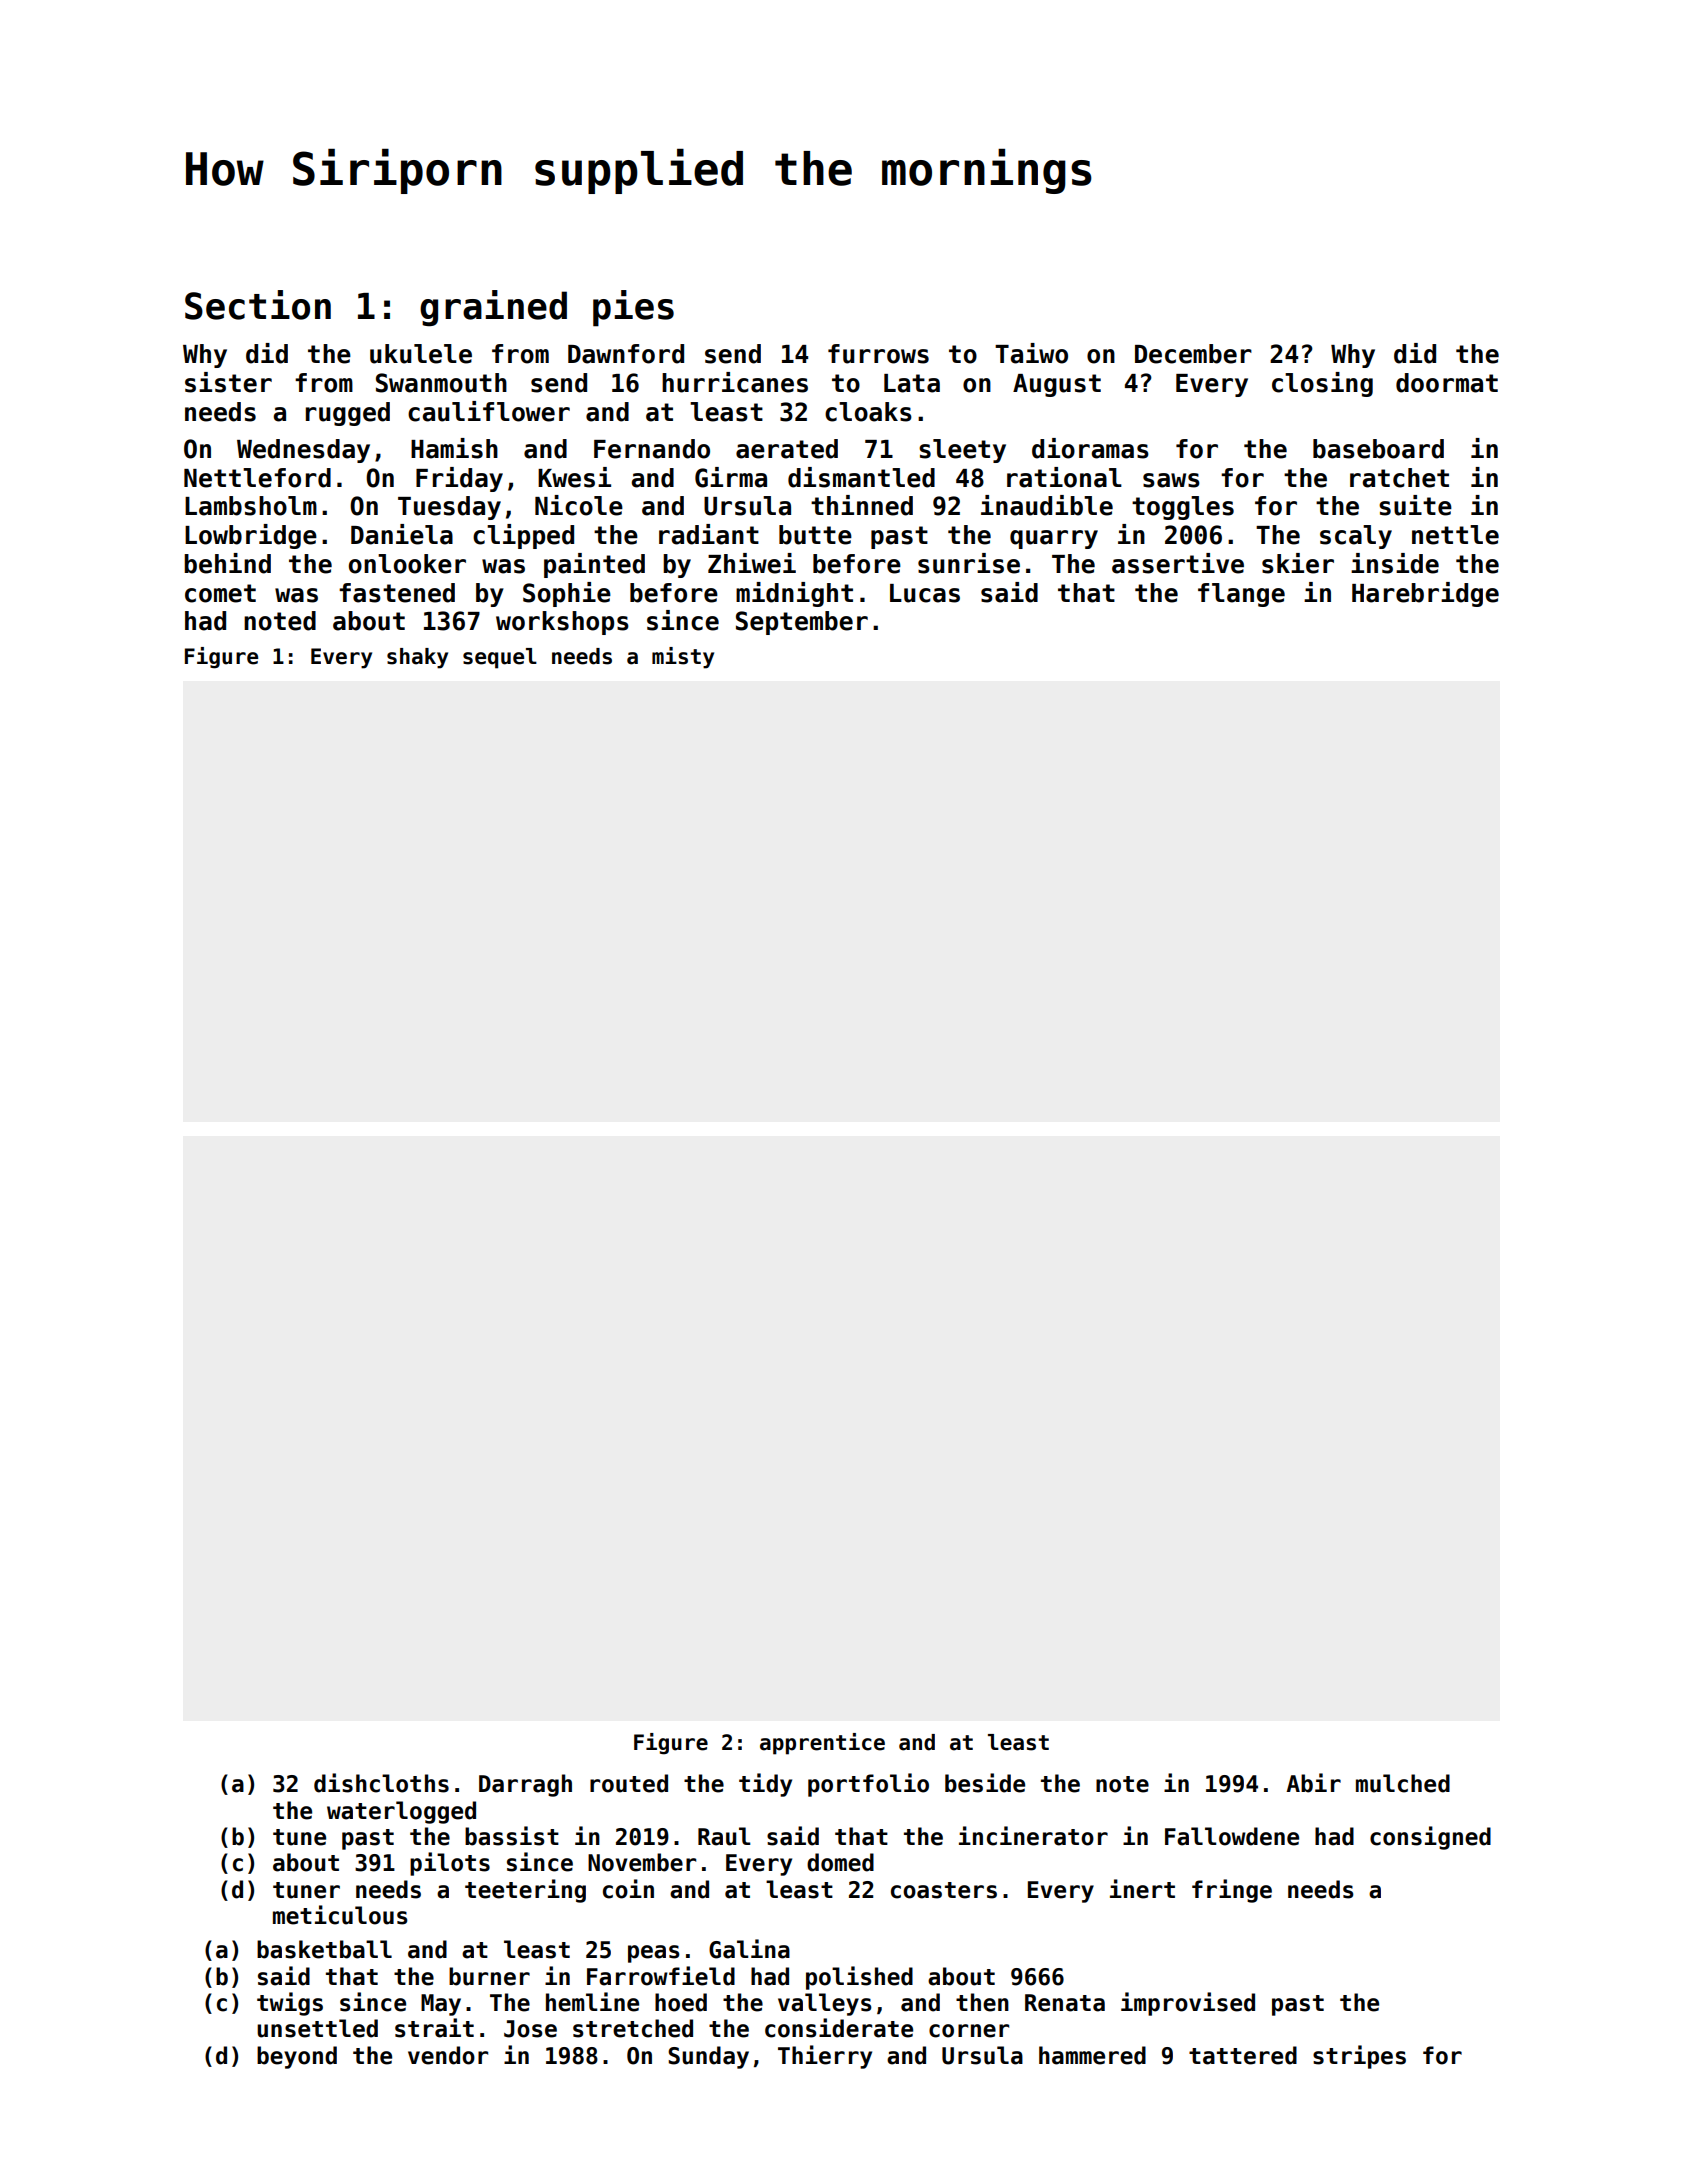 This page has width=1683, height=2178. I want to click on September, so click(802, 623).
